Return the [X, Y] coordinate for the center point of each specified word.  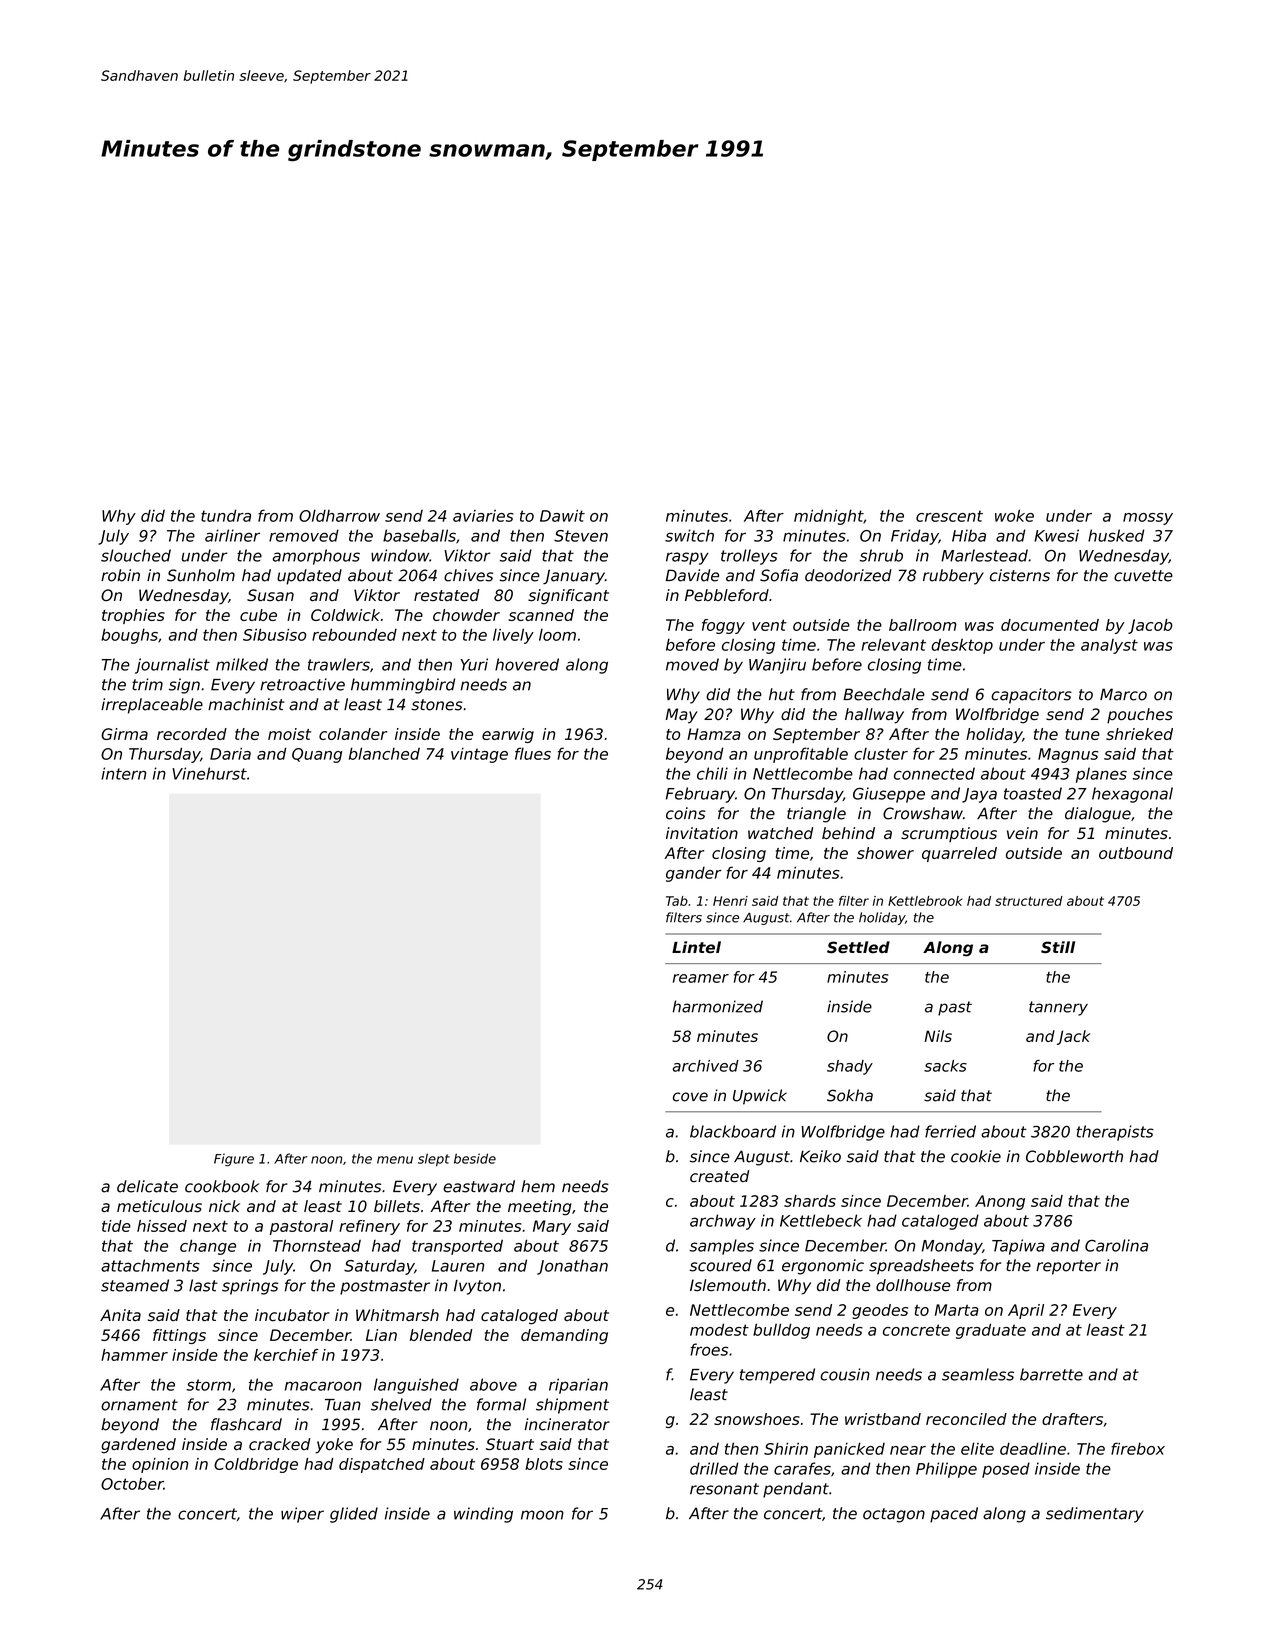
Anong [1000, 1202]
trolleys [749, 557]
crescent [949, 516]
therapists [1115, 1133]
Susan [270, 595]
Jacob [1150, 626]
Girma [124, 734]
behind [848, 833]
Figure [234, 1160]
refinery [369, 1227]
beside [475, 1158]
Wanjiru [777, 666]
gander [694, 874]
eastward [479, 1186]
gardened [138, 1446]
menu [395, 1160]
